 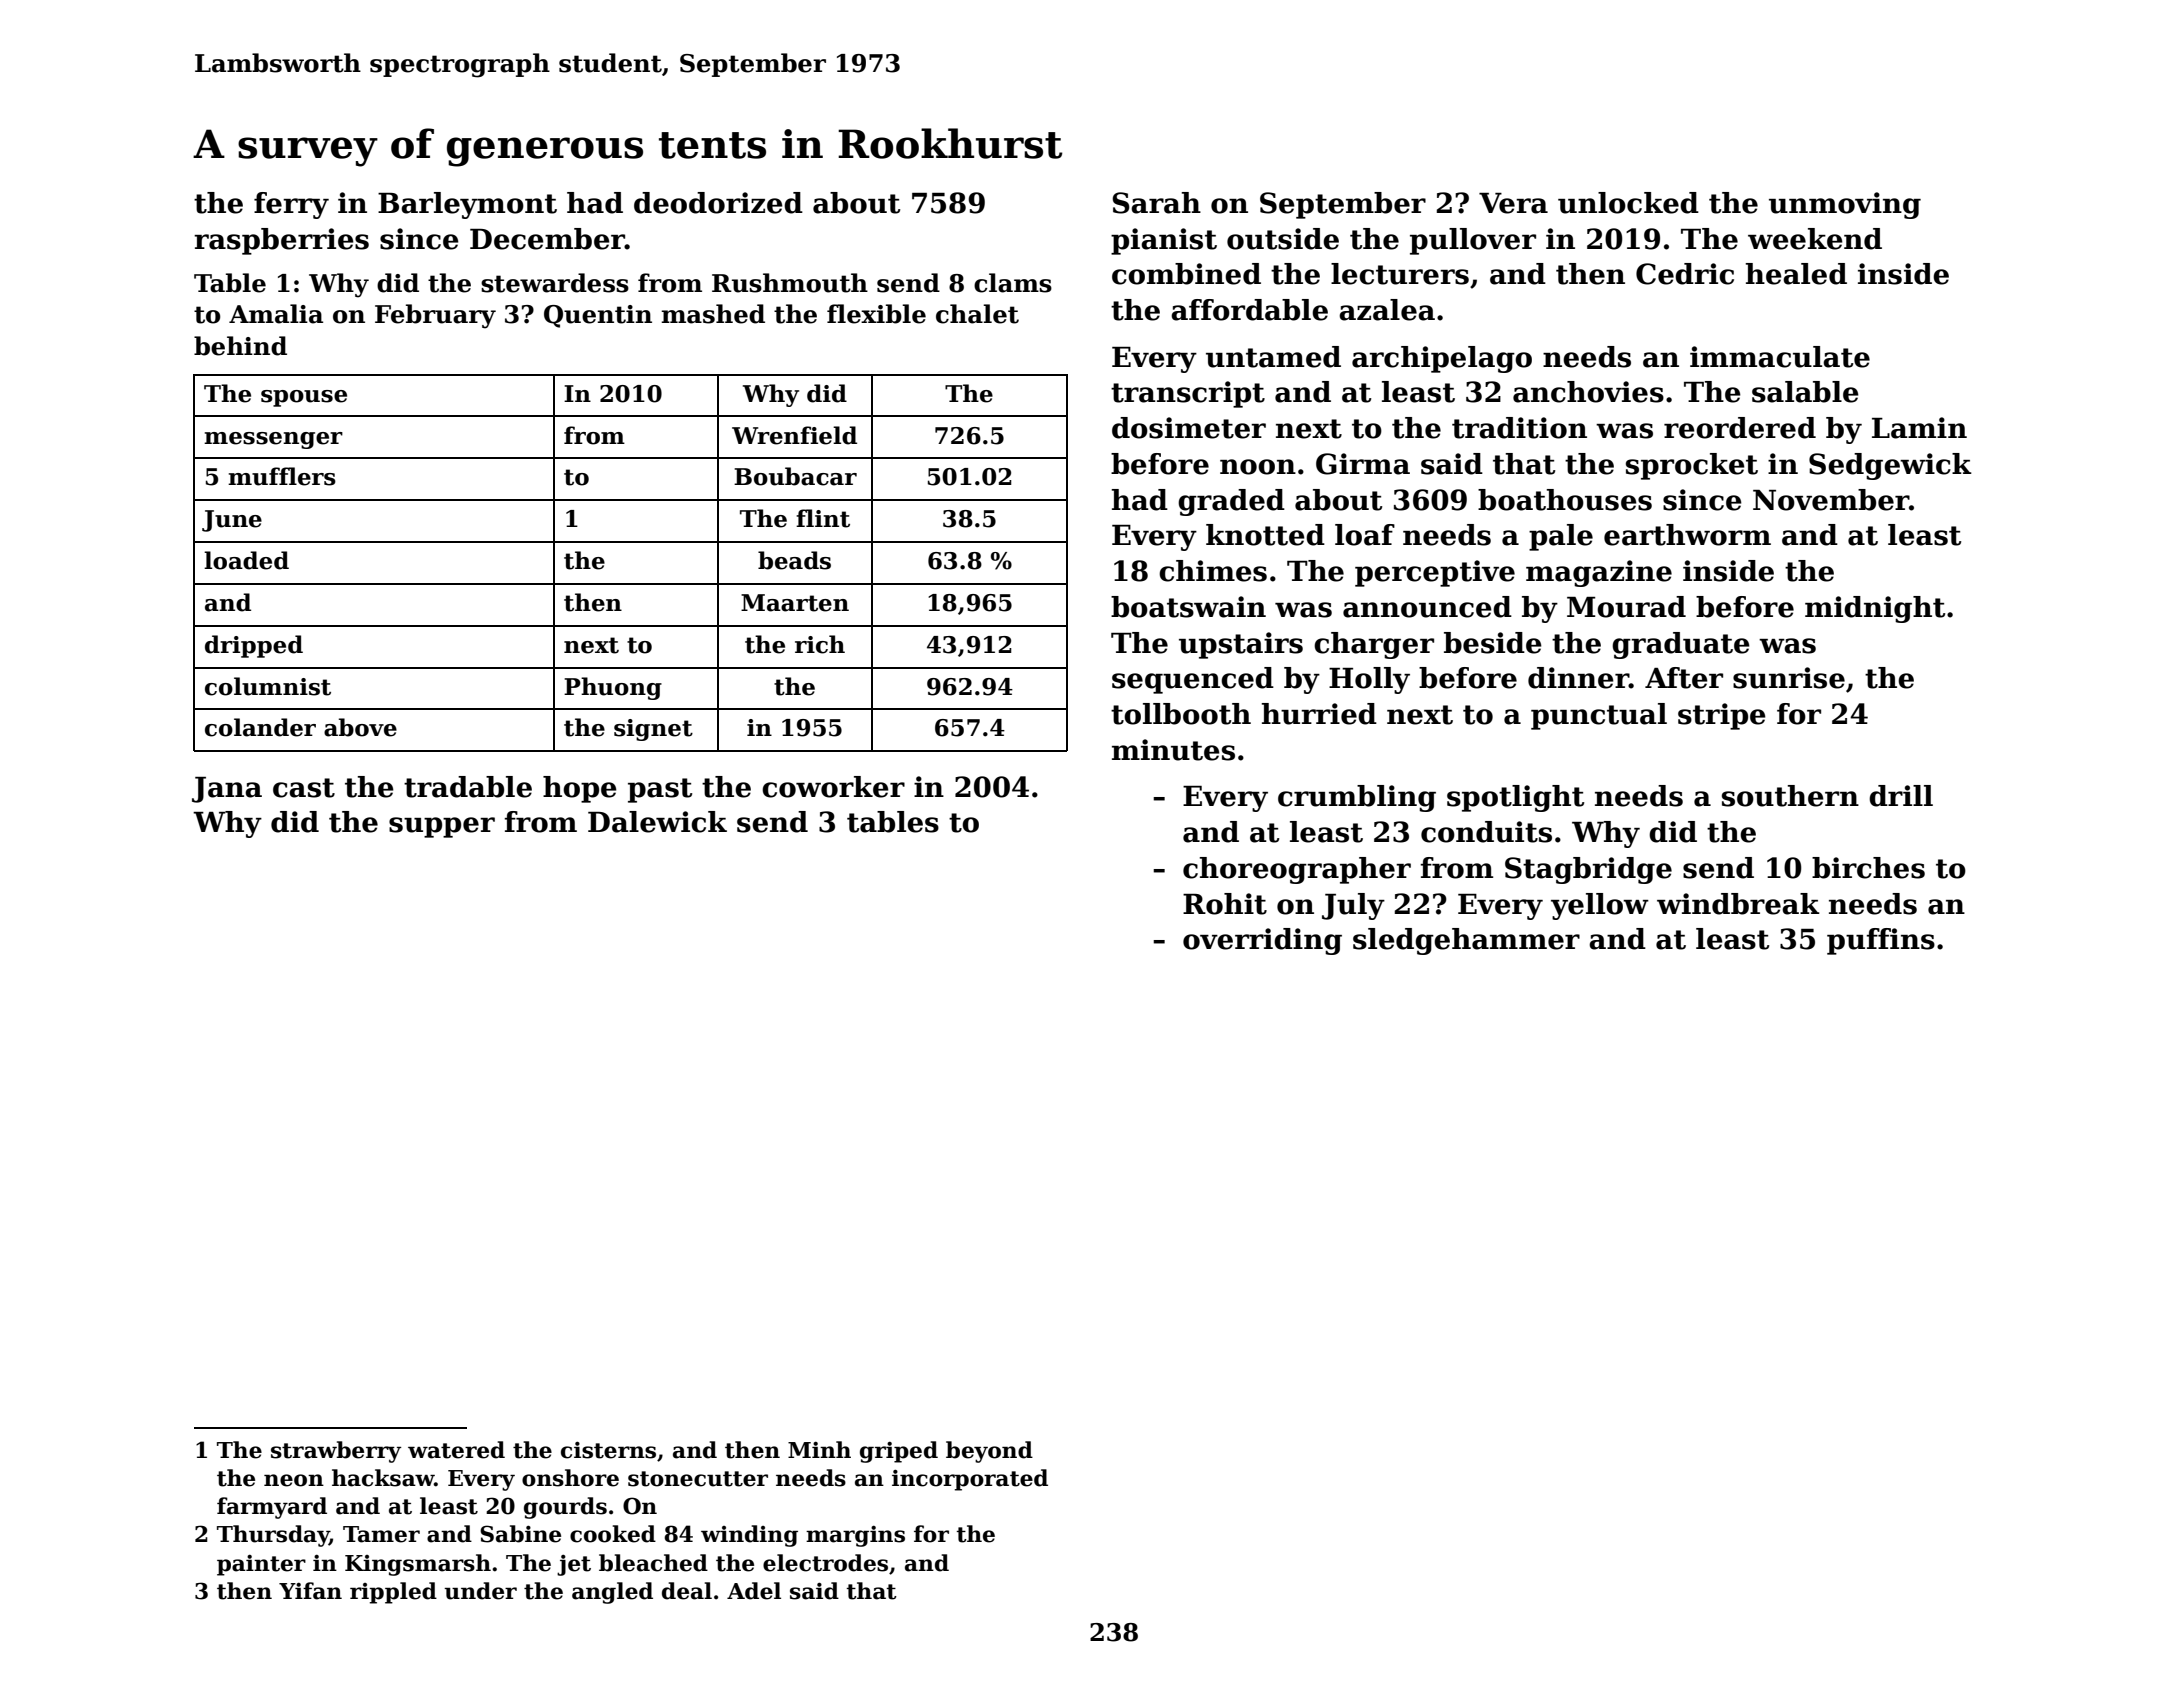 What do you see at coordinates (754, 1591) in the screenshot?
I see `Adel` at bounding box center [754, 1591].
